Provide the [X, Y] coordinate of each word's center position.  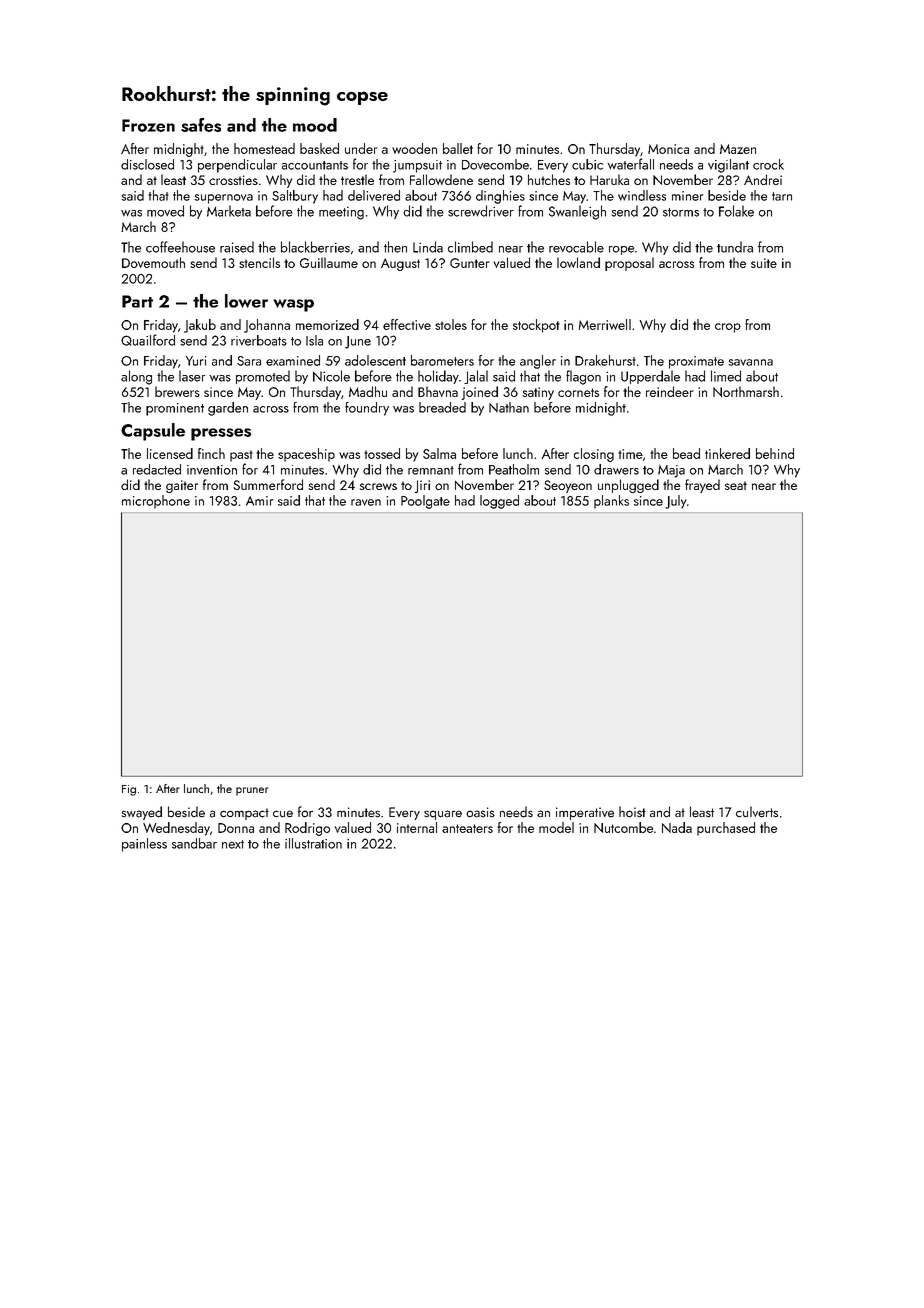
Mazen [738, 149]
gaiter [182, 486]
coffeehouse [180, 247]
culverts [757, 812]
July [675, 502]
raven [366, 502]
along [136, 377]
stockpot [536, 326]
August [400, 264]
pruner [252, 791]
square [443, 815]
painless [144, 845]
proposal [629, 264]
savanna [750, 362]
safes [201, 125]
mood [315, 125]
